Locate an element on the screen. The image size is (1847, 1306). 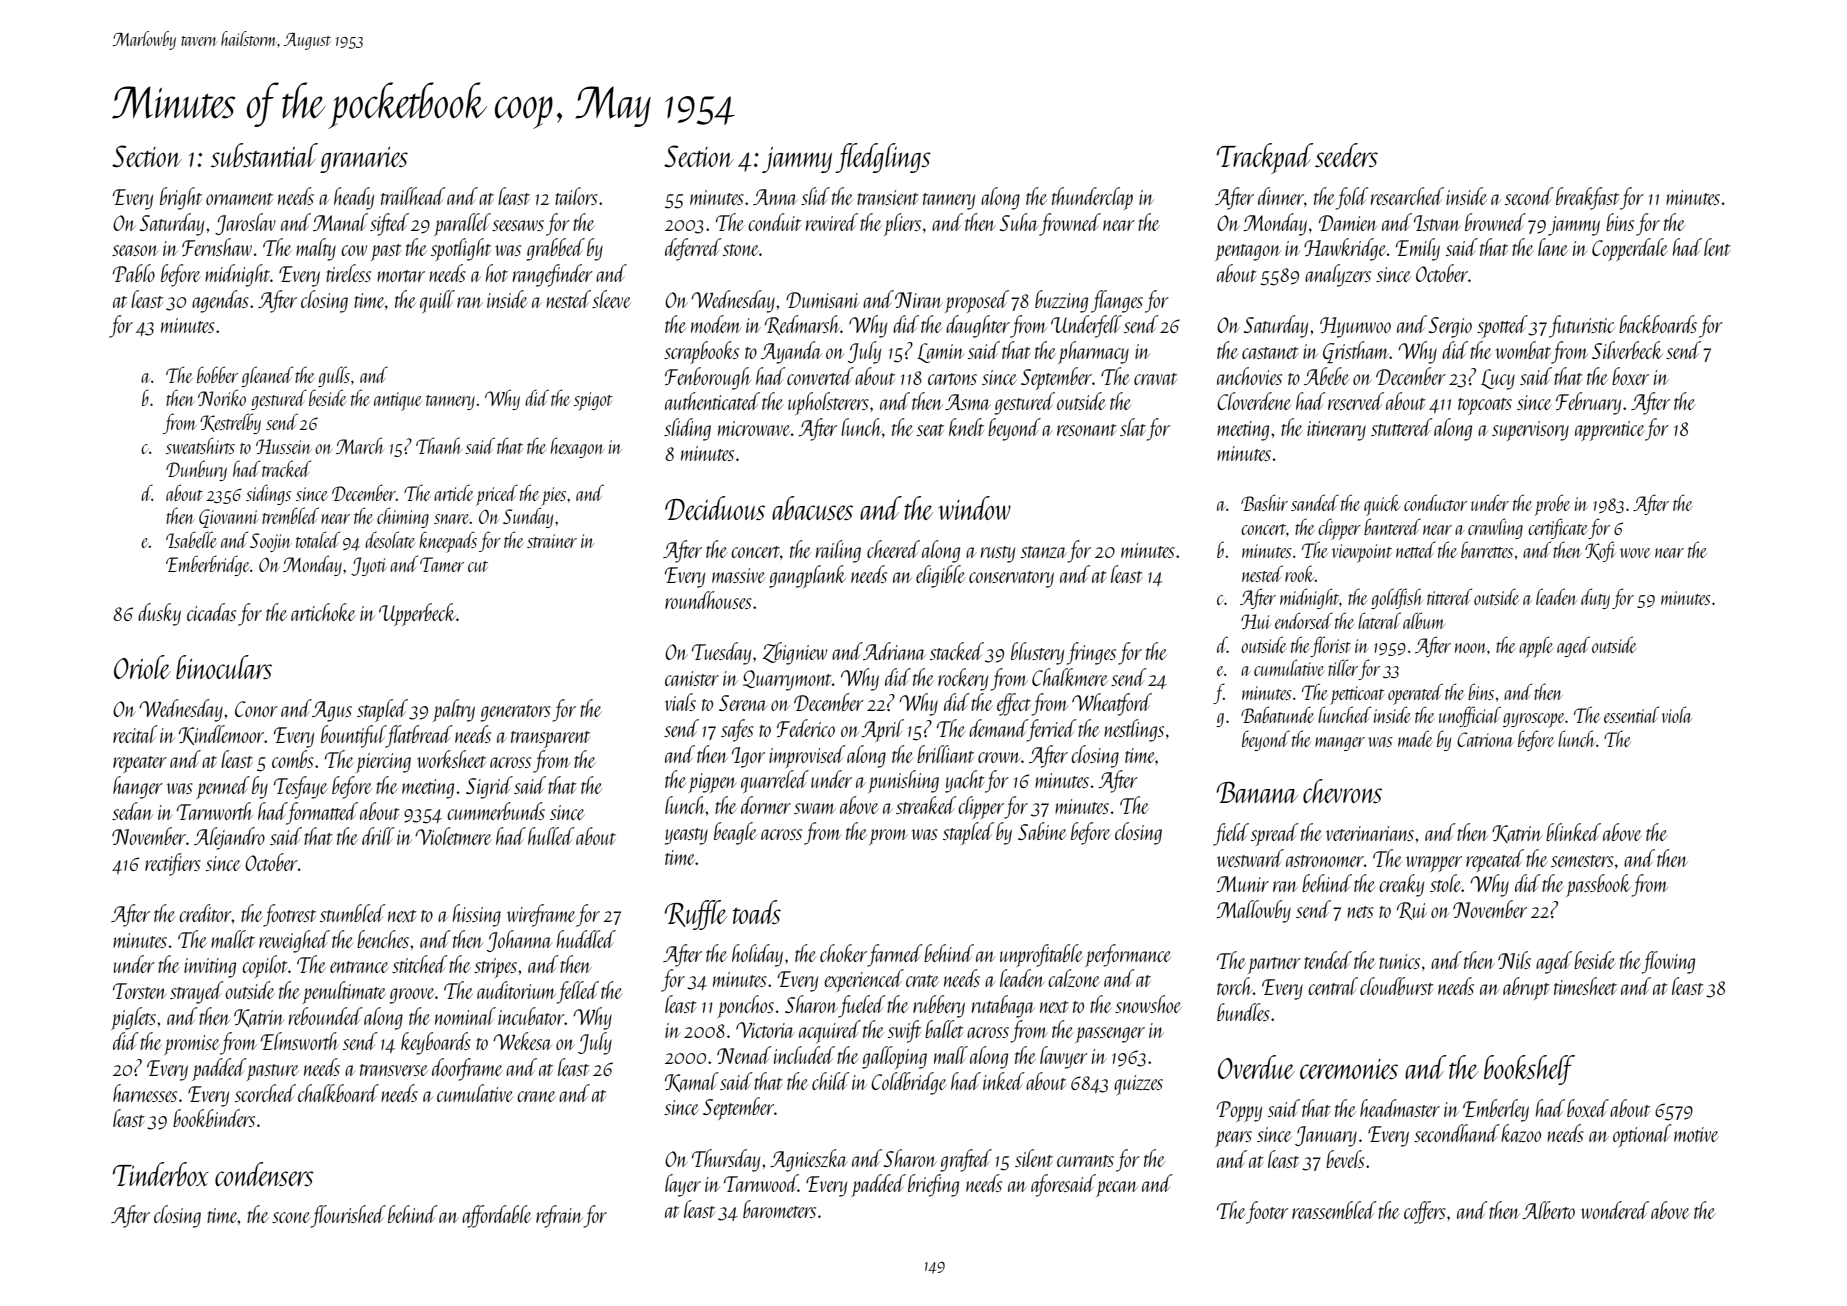
vials is located at coordinates (680, 702).
